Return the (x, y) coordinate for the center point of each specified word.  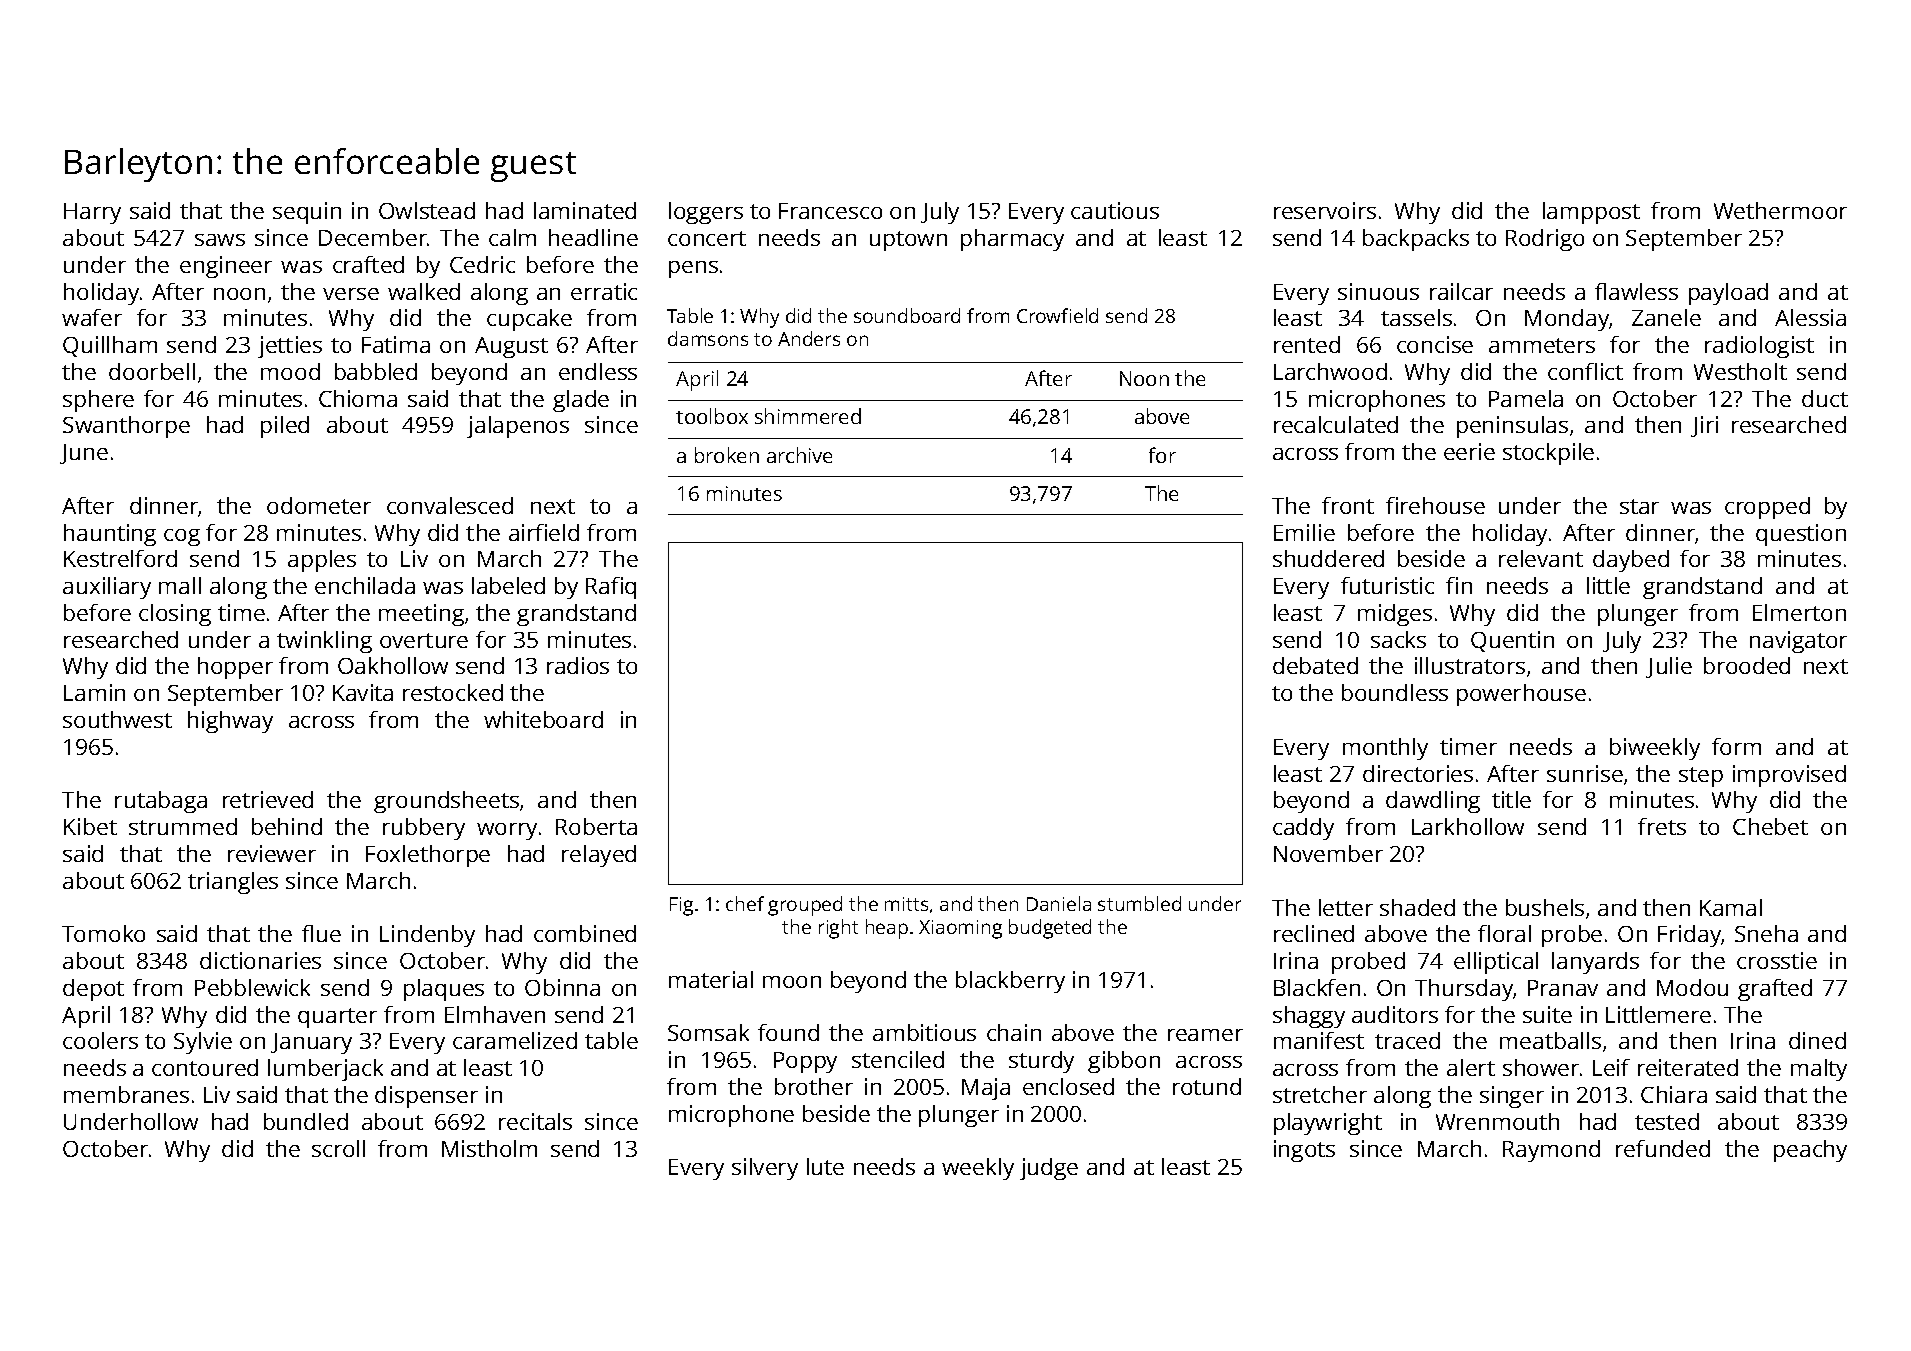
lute (825, 1166)
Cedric (482, 264)
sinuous (1378, 291)
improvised (1789, 776)
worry (507, 831)
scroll (338, 1148)
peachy (1810, 1151)
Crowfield (1057, 315)
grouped (805, 906)
